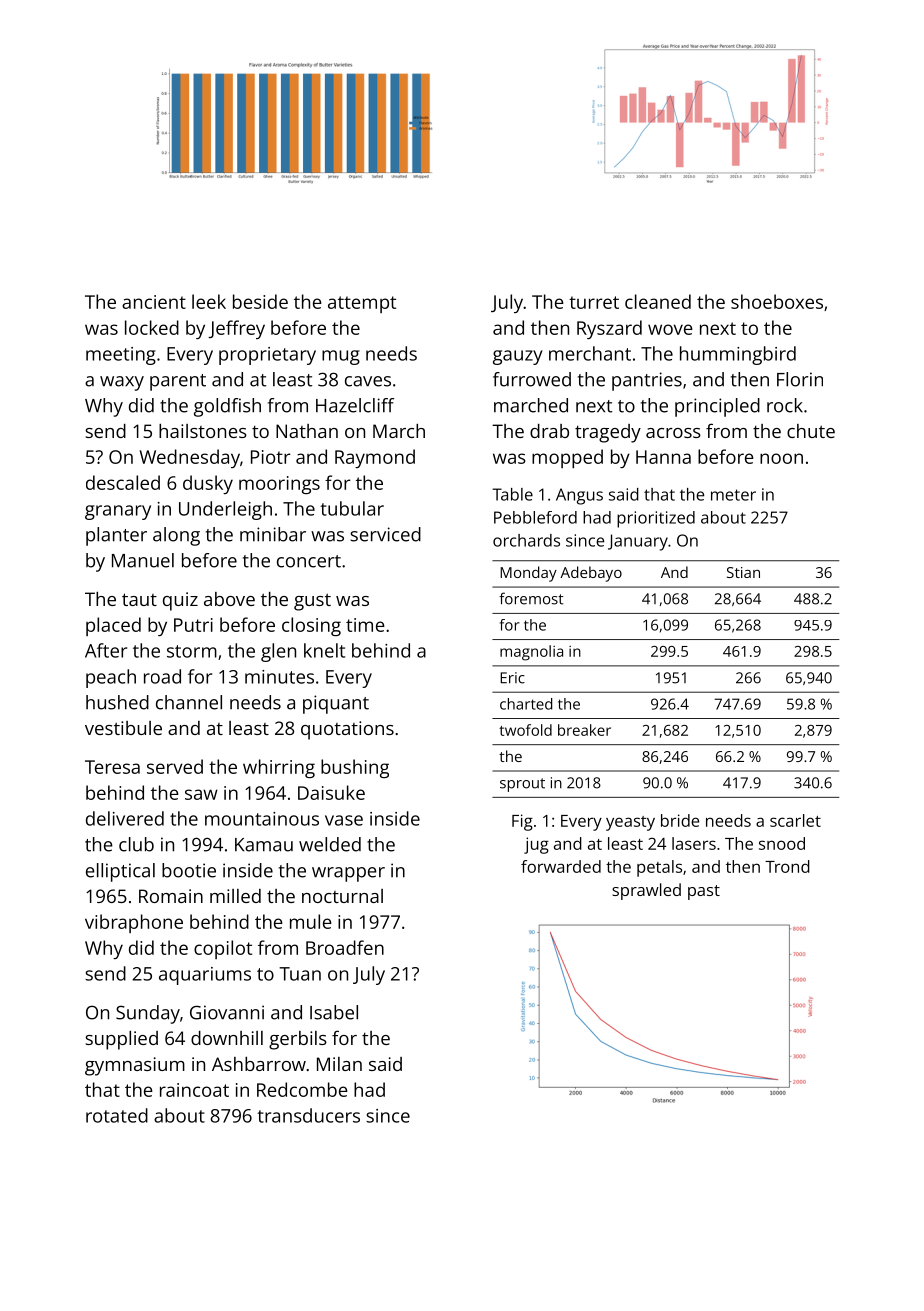 This screenshot has height=1311, width=924. I want to click on dusky, so click(208, 484).
